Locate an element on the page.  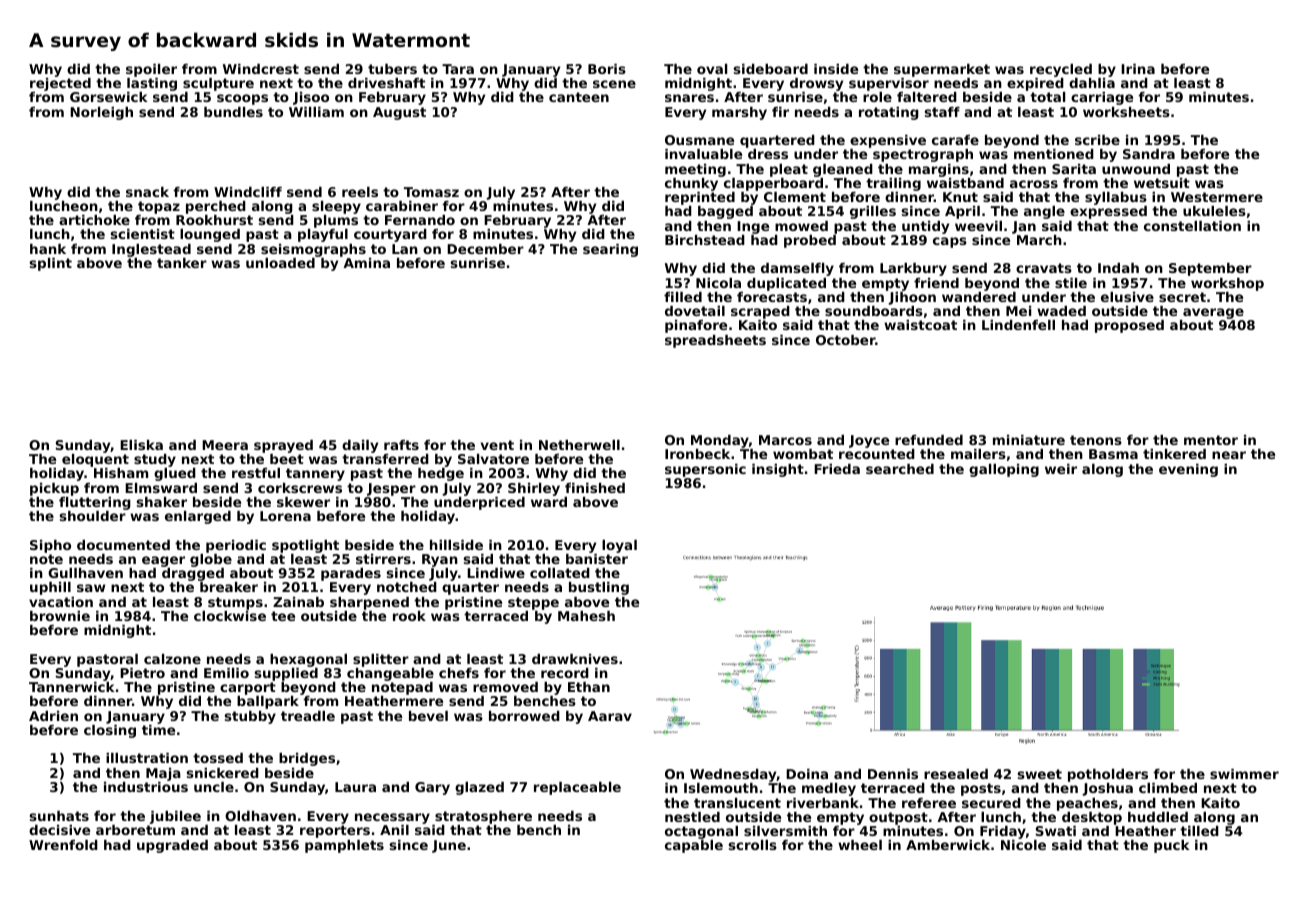
loyal is located at coordinates (619, 546).
